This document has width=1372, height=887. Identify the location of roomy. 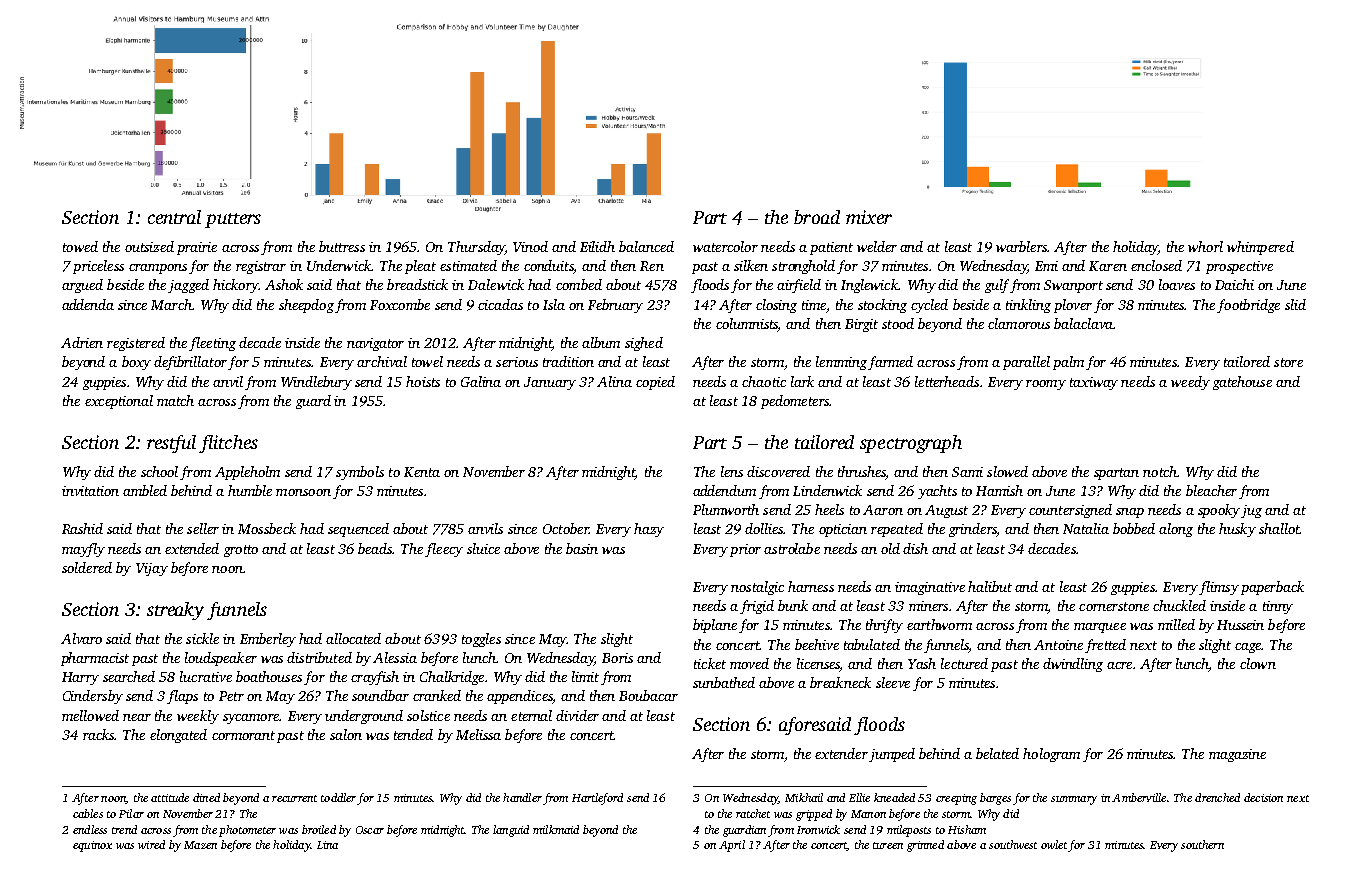
(1046, 385).
